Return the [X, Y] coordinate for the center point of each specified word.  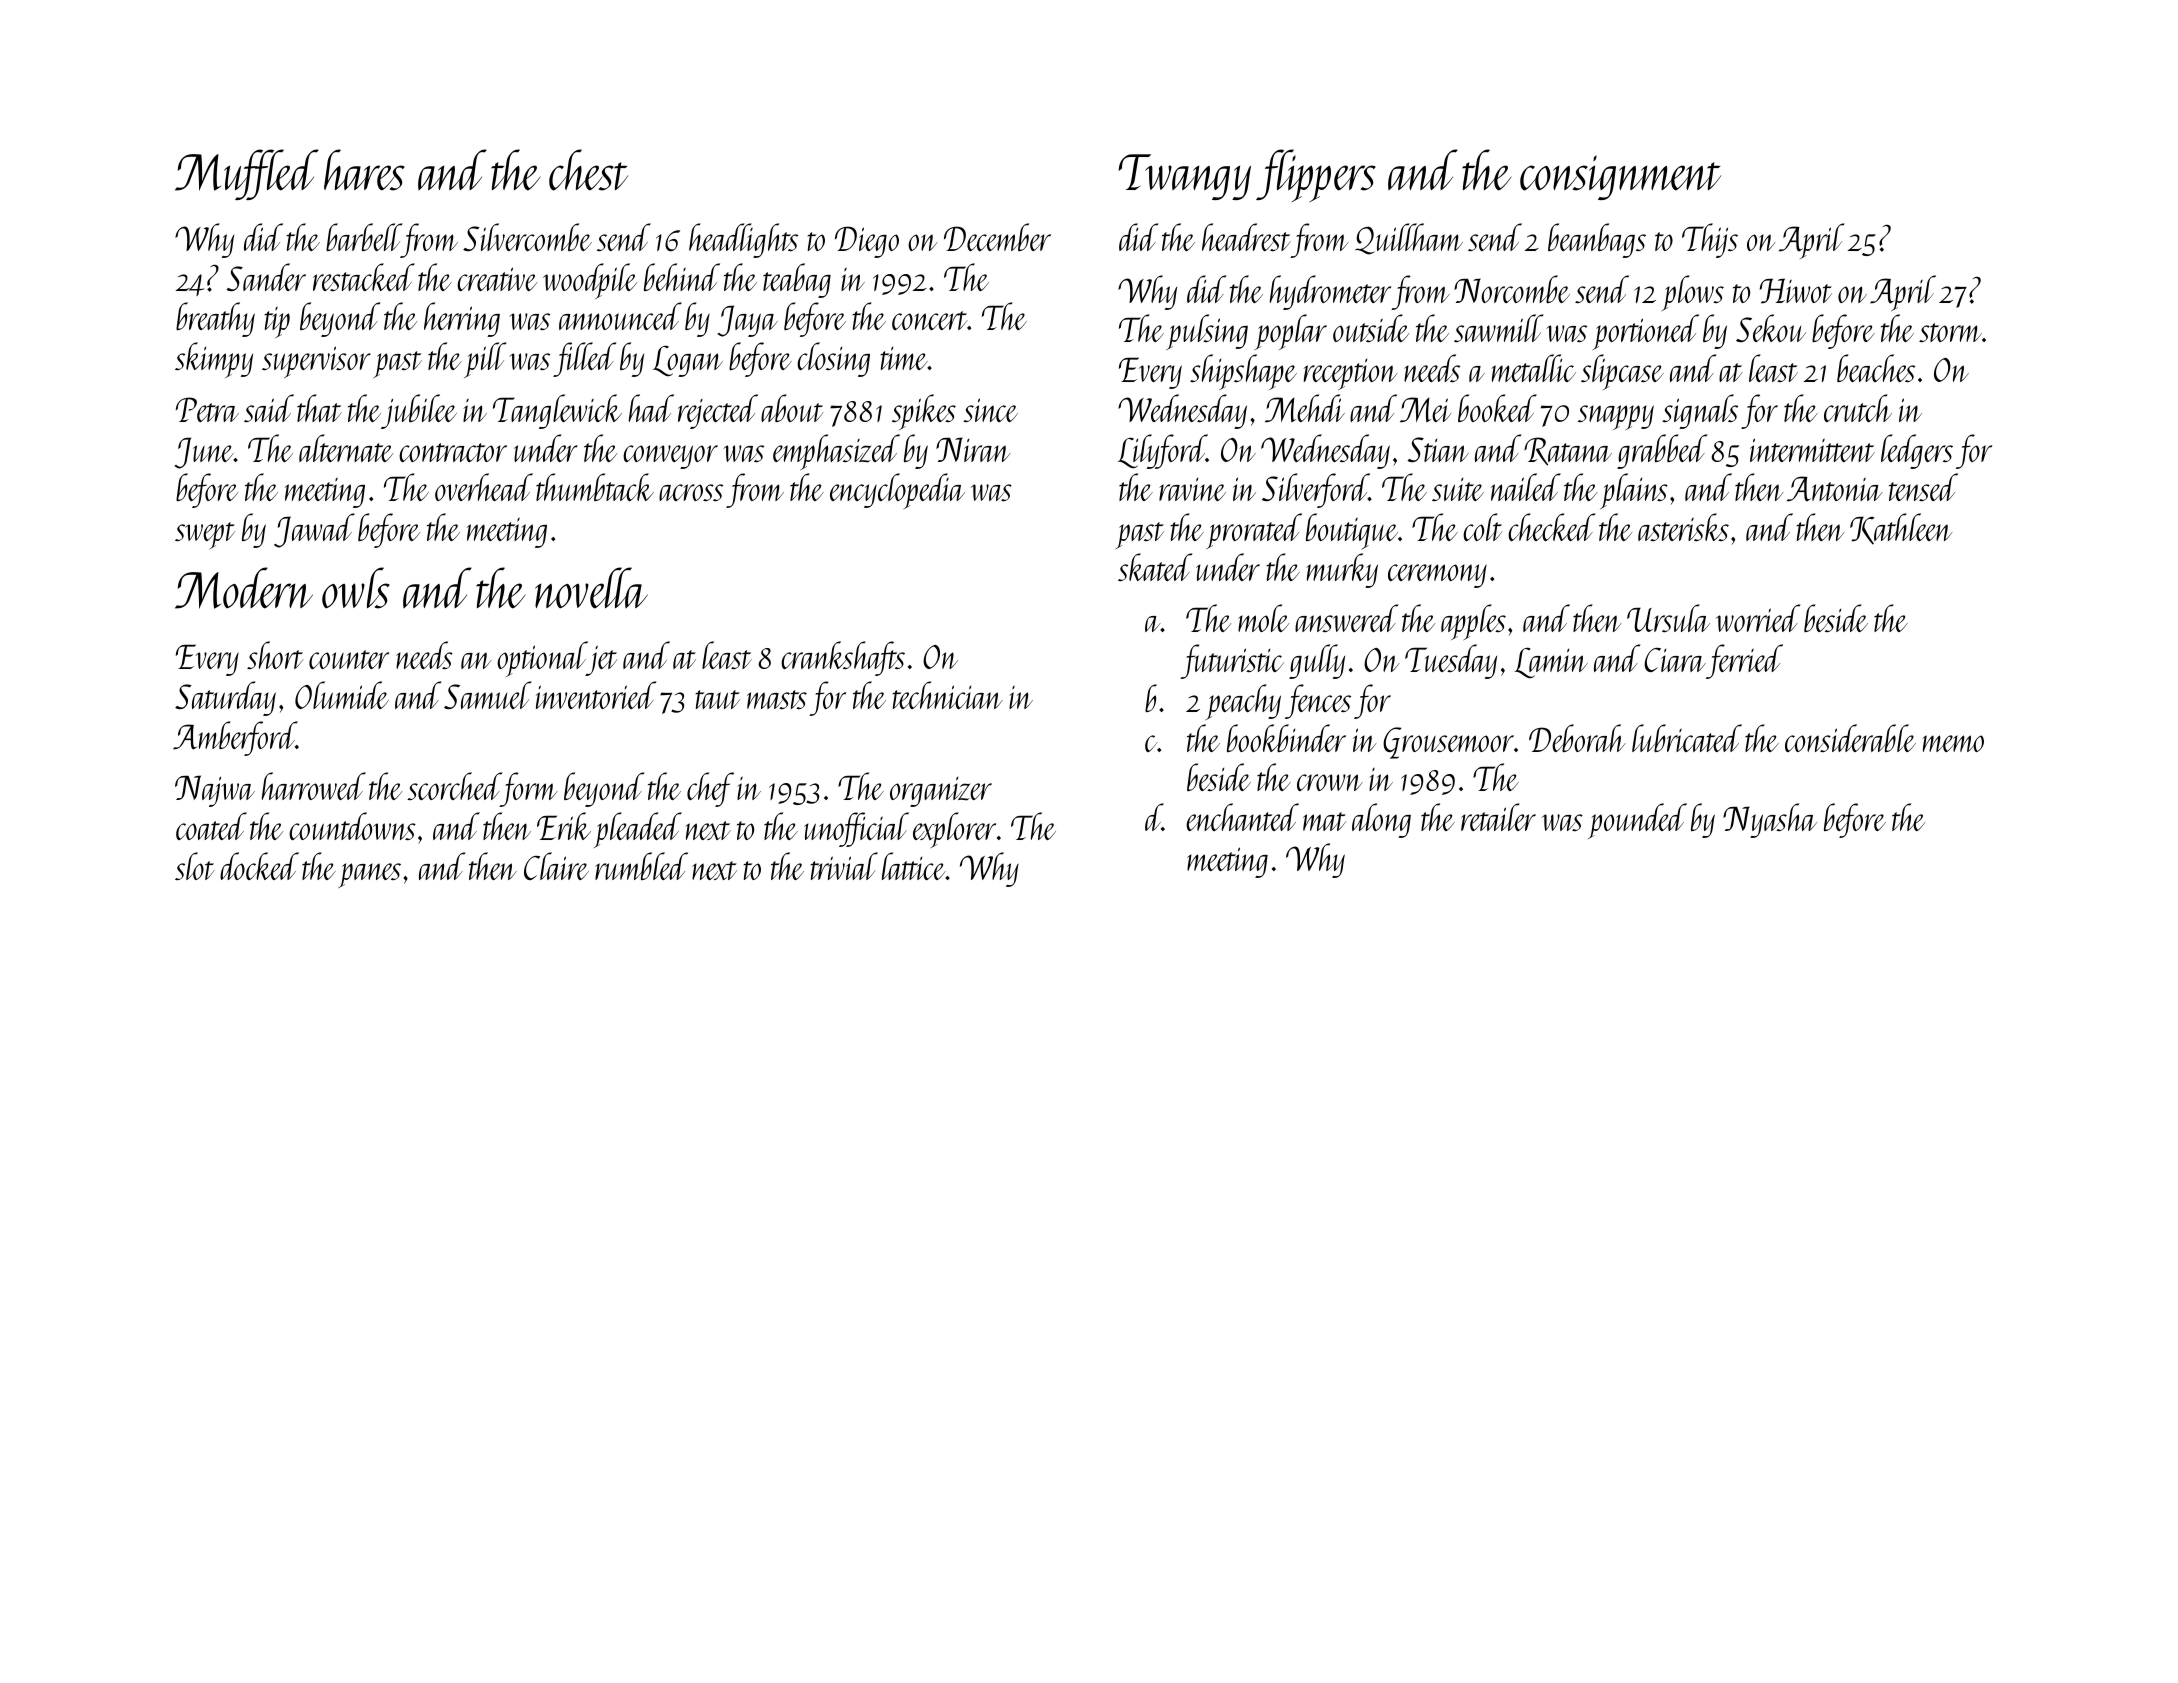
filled [584, 359]
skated [1155, 567]
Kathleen [1901, 529]
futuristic [1232, 661]
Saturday [225, 698]
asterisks [1683, 527]
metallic [1533, 368]
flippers [1316, 175]
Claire [556, 866]
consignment [1620, 177]
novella [591, 588]
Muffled [247, 174]
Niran [973, 449]
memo [1953, 743]
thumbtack [595, 487]
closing [833, 359]
